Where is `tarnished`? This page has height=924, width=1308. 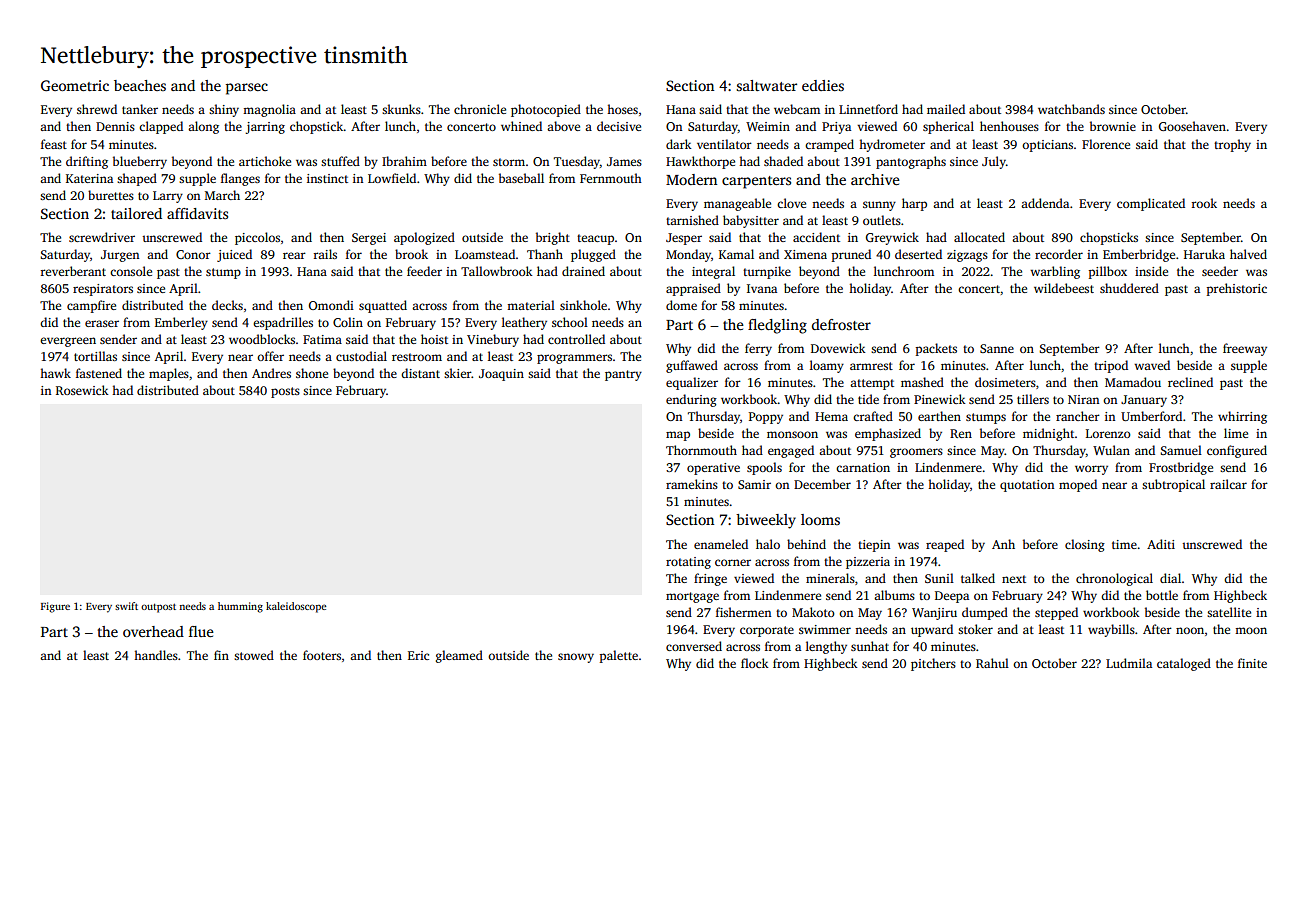
tarnished is located at coordinates (692, 220).
